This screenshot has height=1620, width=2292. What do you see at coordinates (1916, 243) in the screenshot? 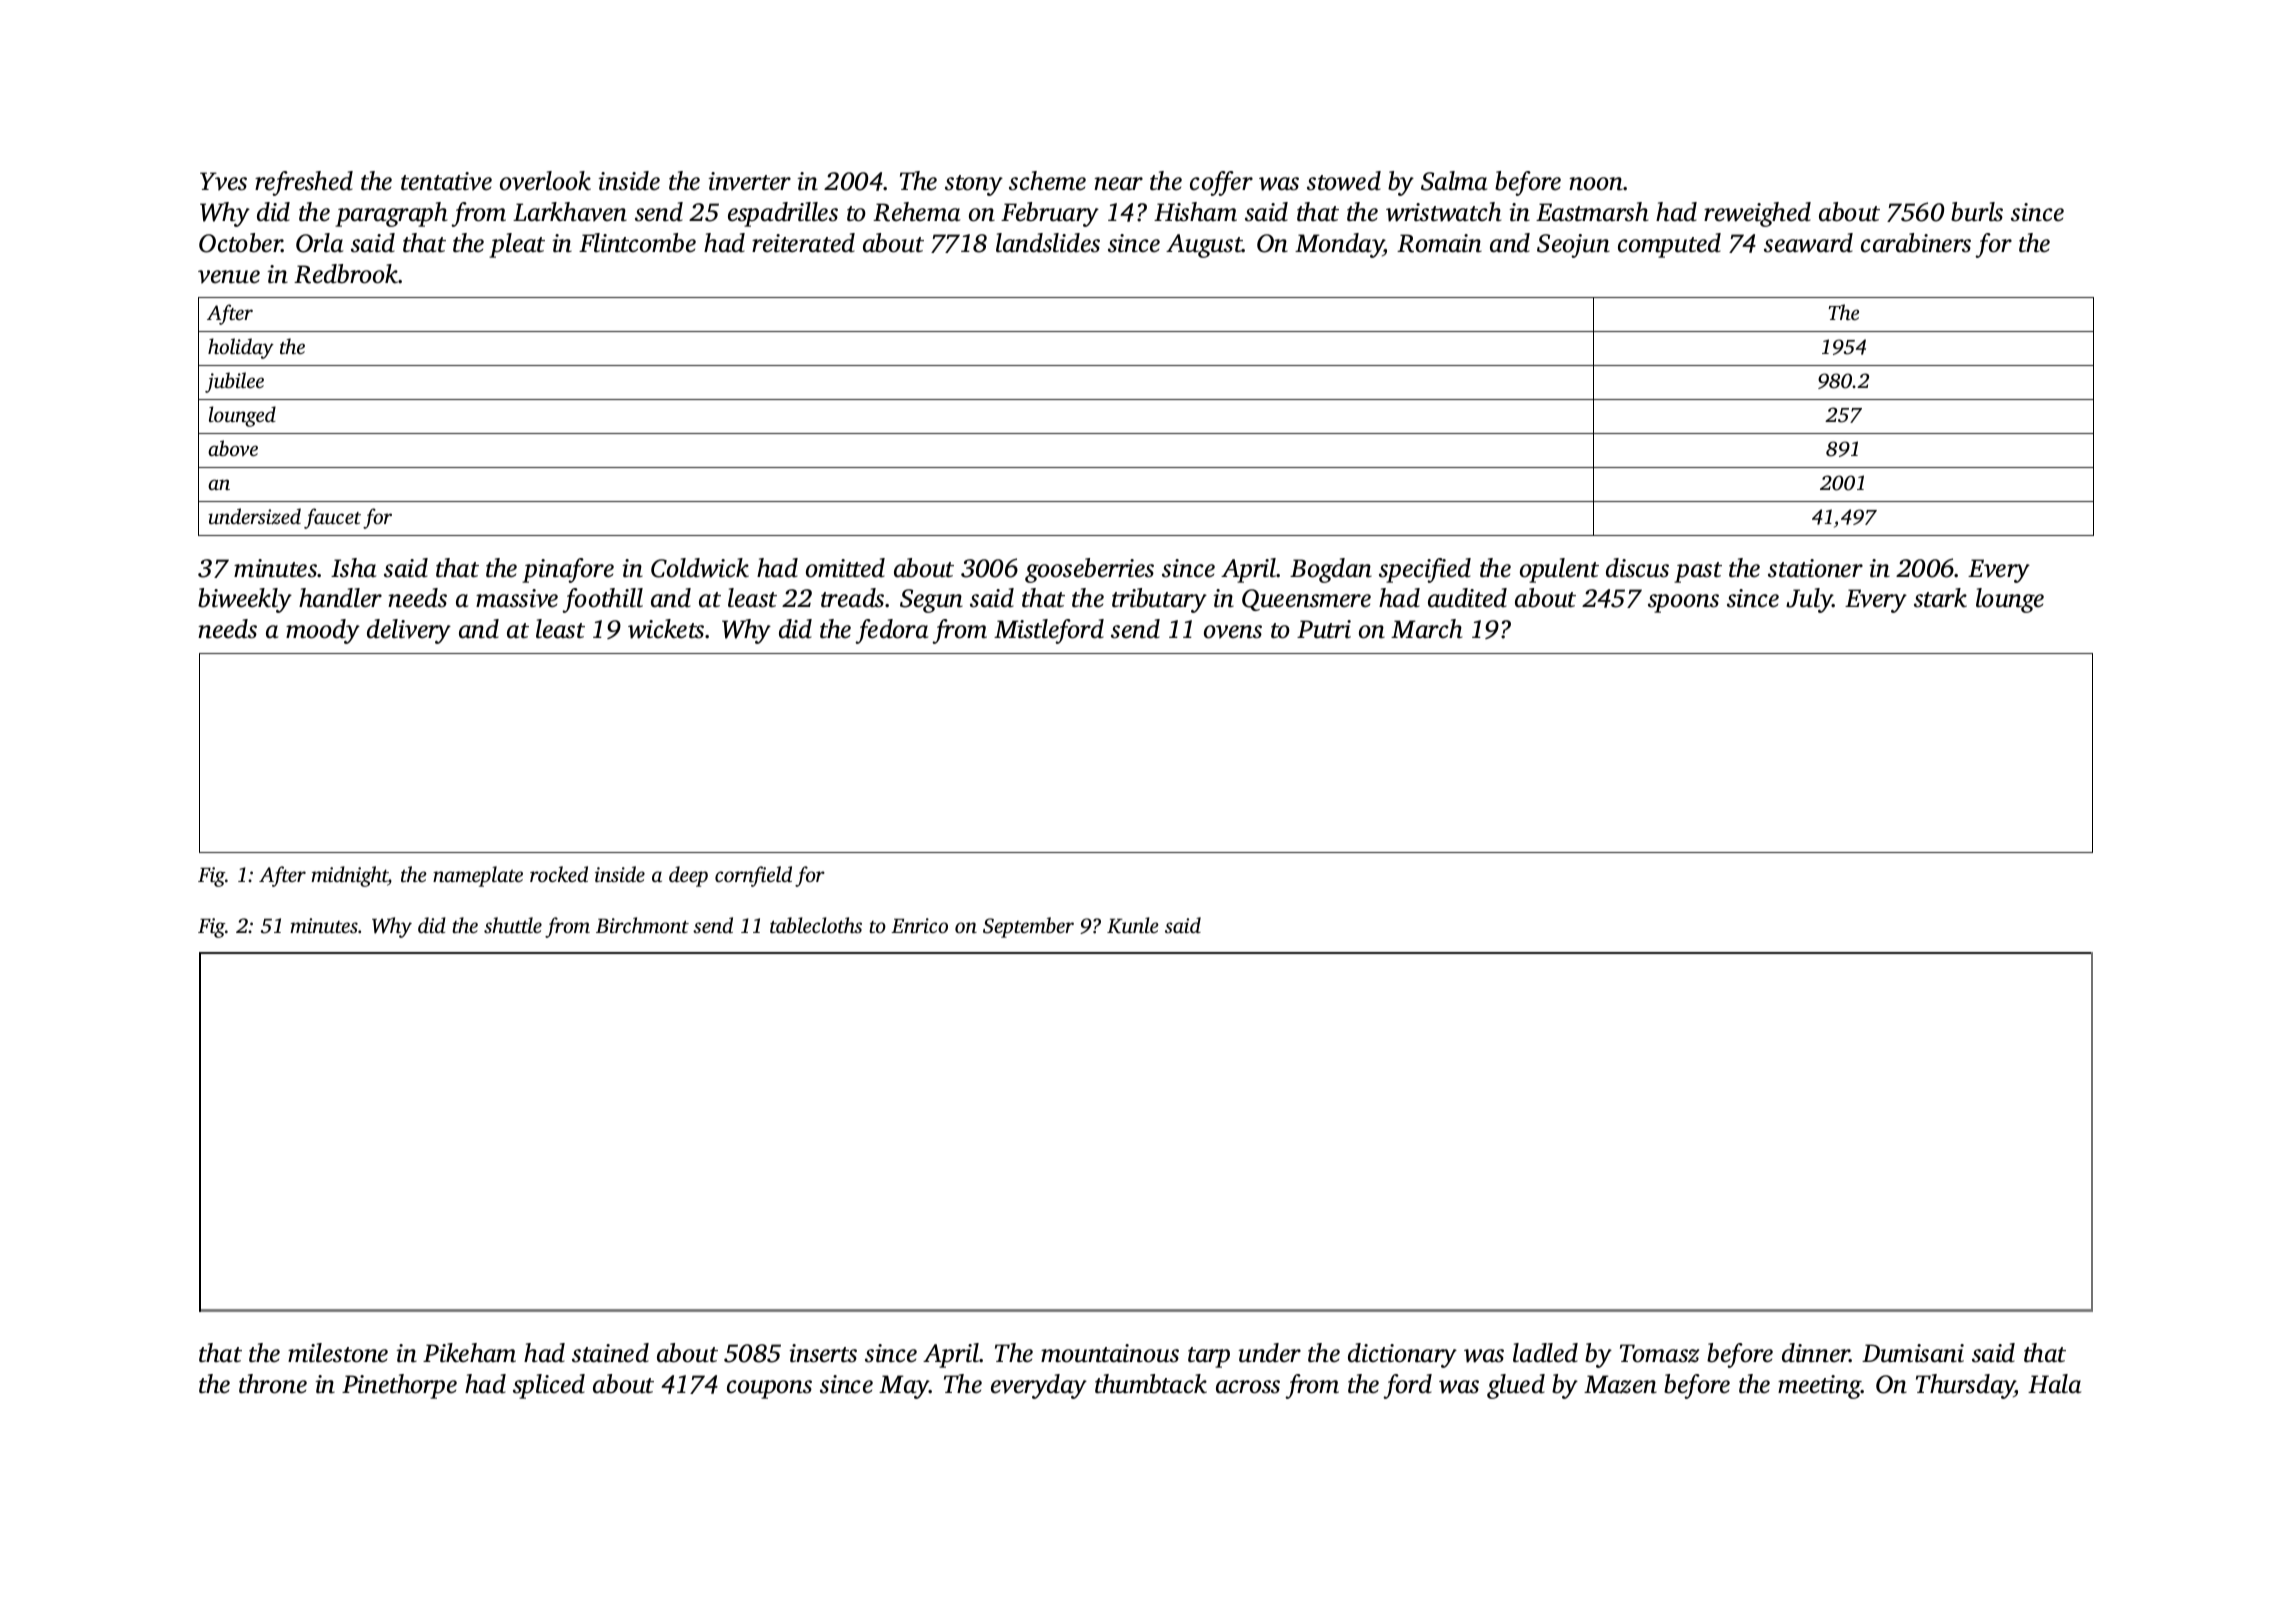
I see `carabiners` at bounding box center [1916, 243].
